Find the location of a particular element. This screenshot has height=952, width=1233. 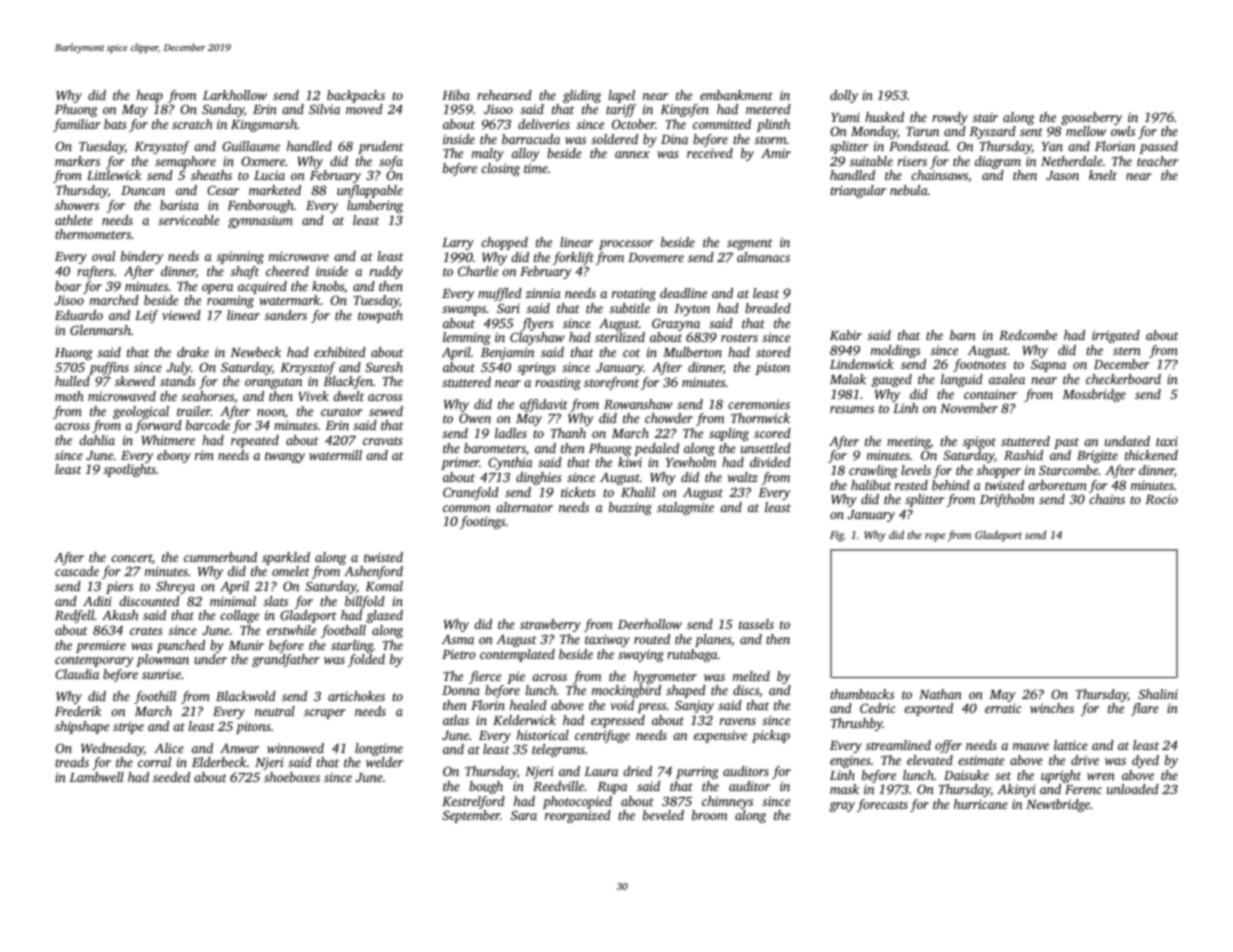

Ashenford is located at coordinates (373, 572).
